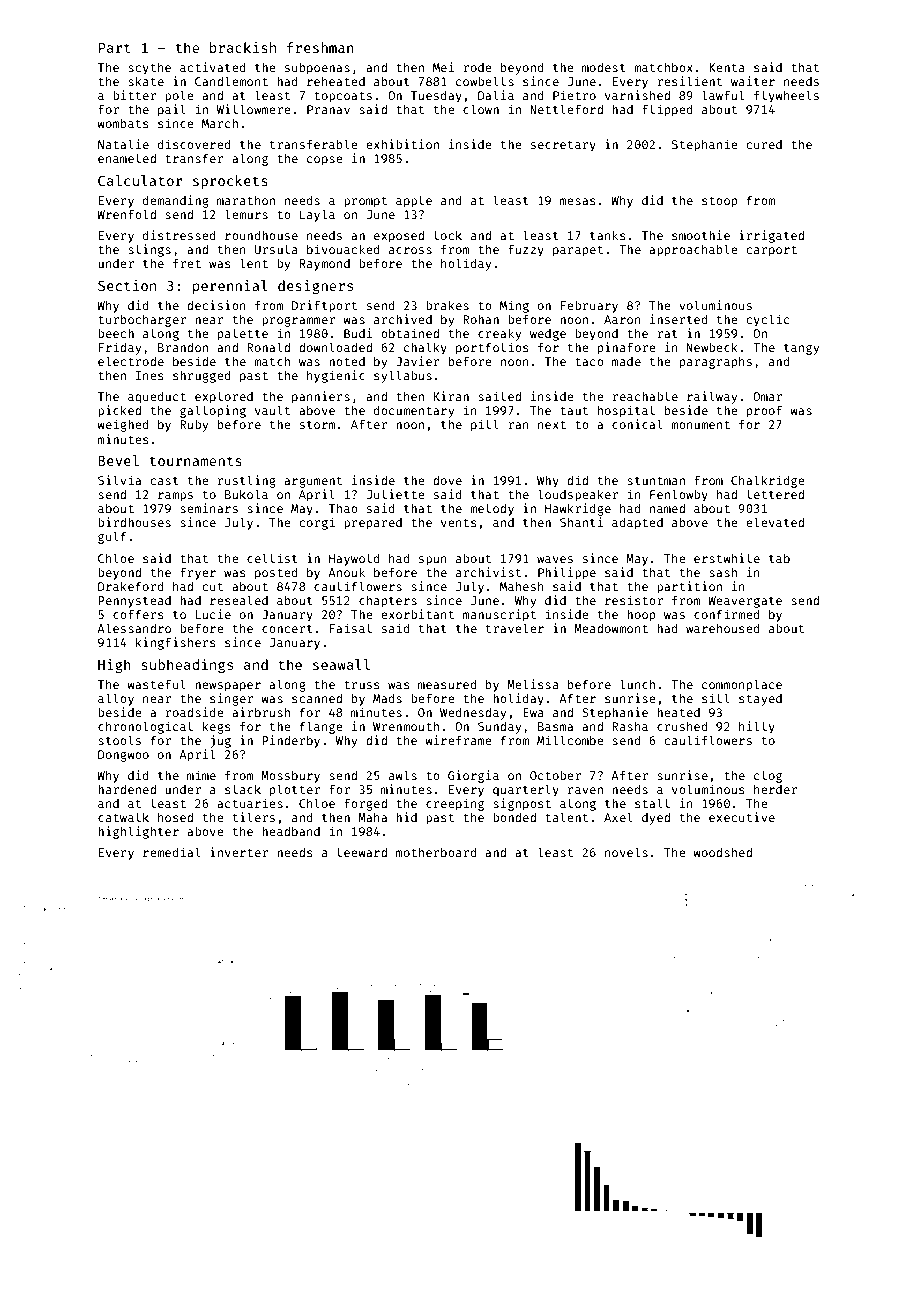  I want to click on flywheels, so click(786, 96).
